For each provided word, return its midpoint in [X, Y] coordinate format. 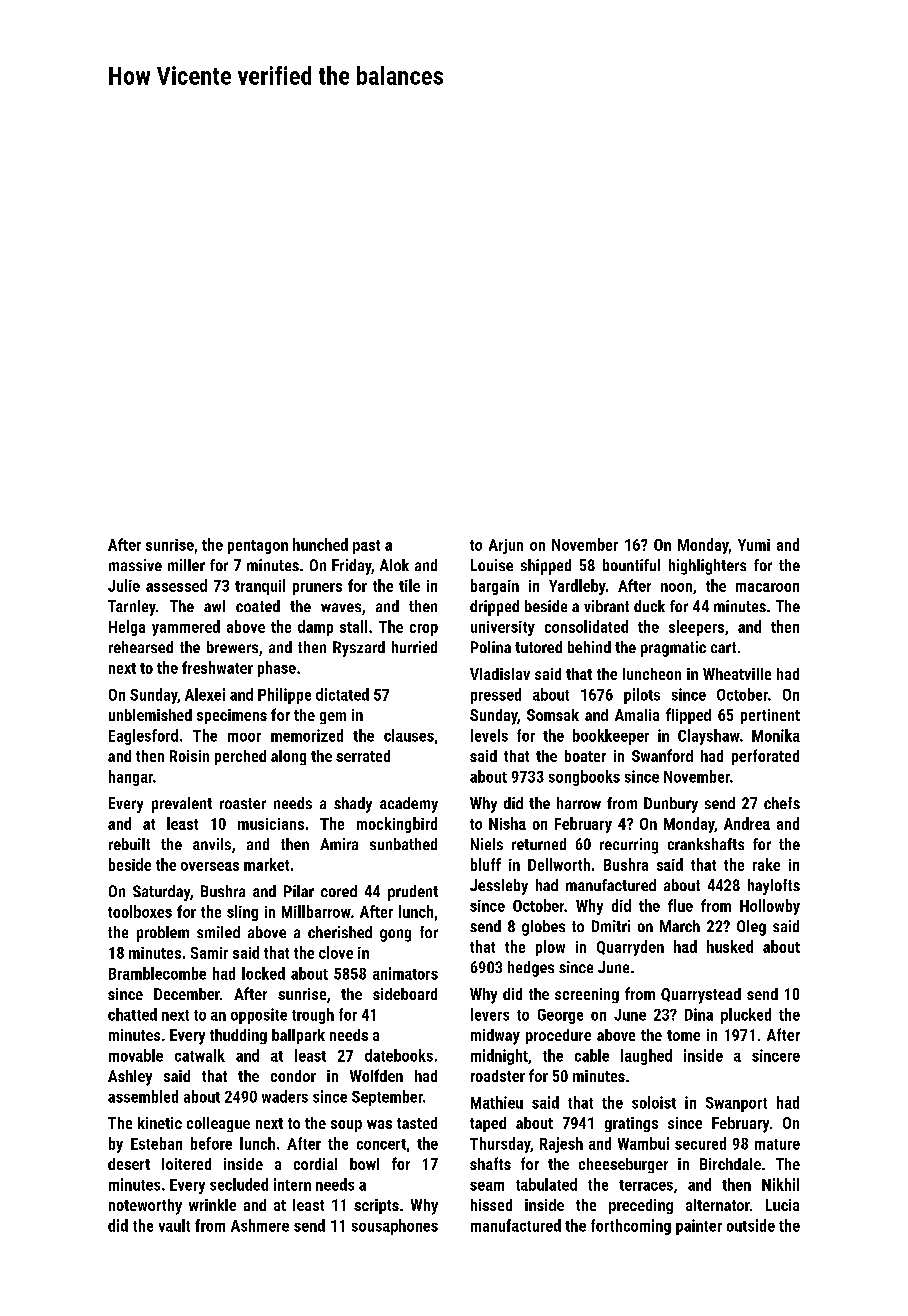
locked [263, 973]
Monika [776, 735]
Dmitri [611, 926]
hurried [414, 647]
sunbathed [403, 844]
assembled [143, 1096]
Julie [124, 585]
